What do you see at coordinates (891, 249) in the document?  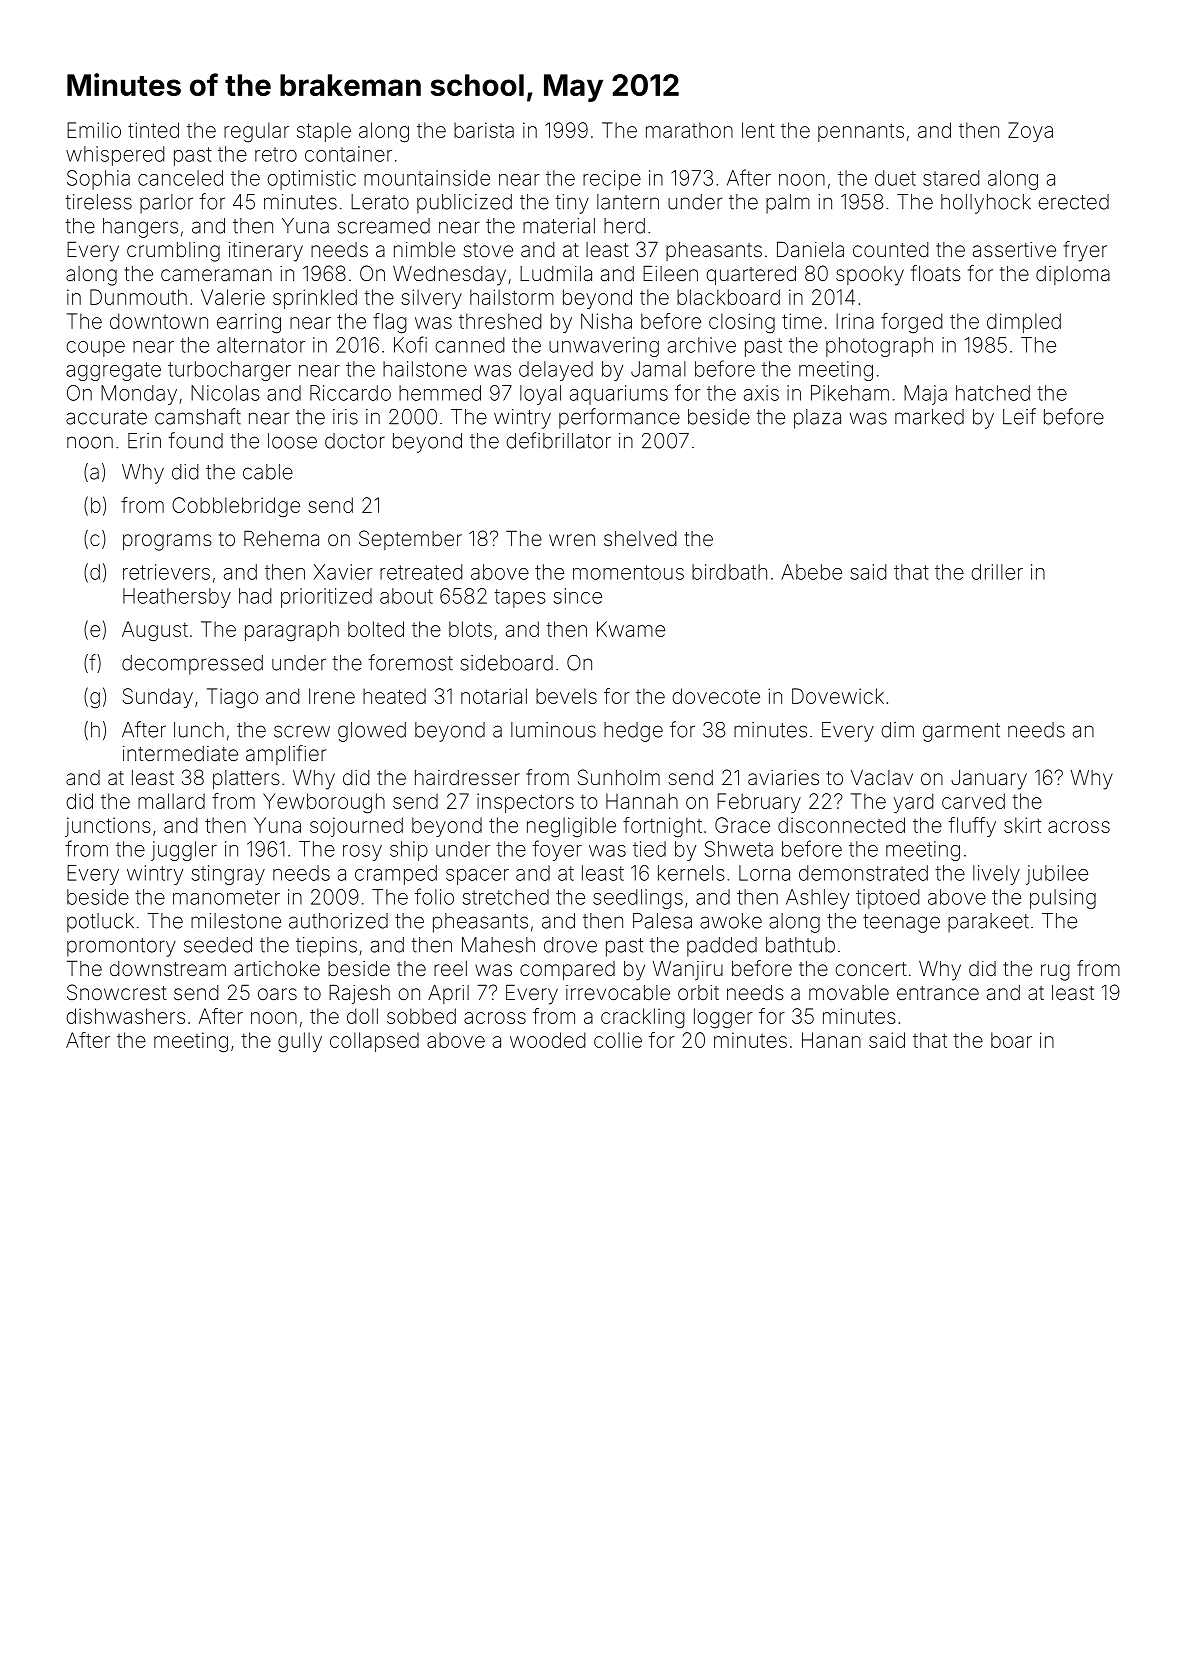 I see `counted` at bounding box center [891, 249].
